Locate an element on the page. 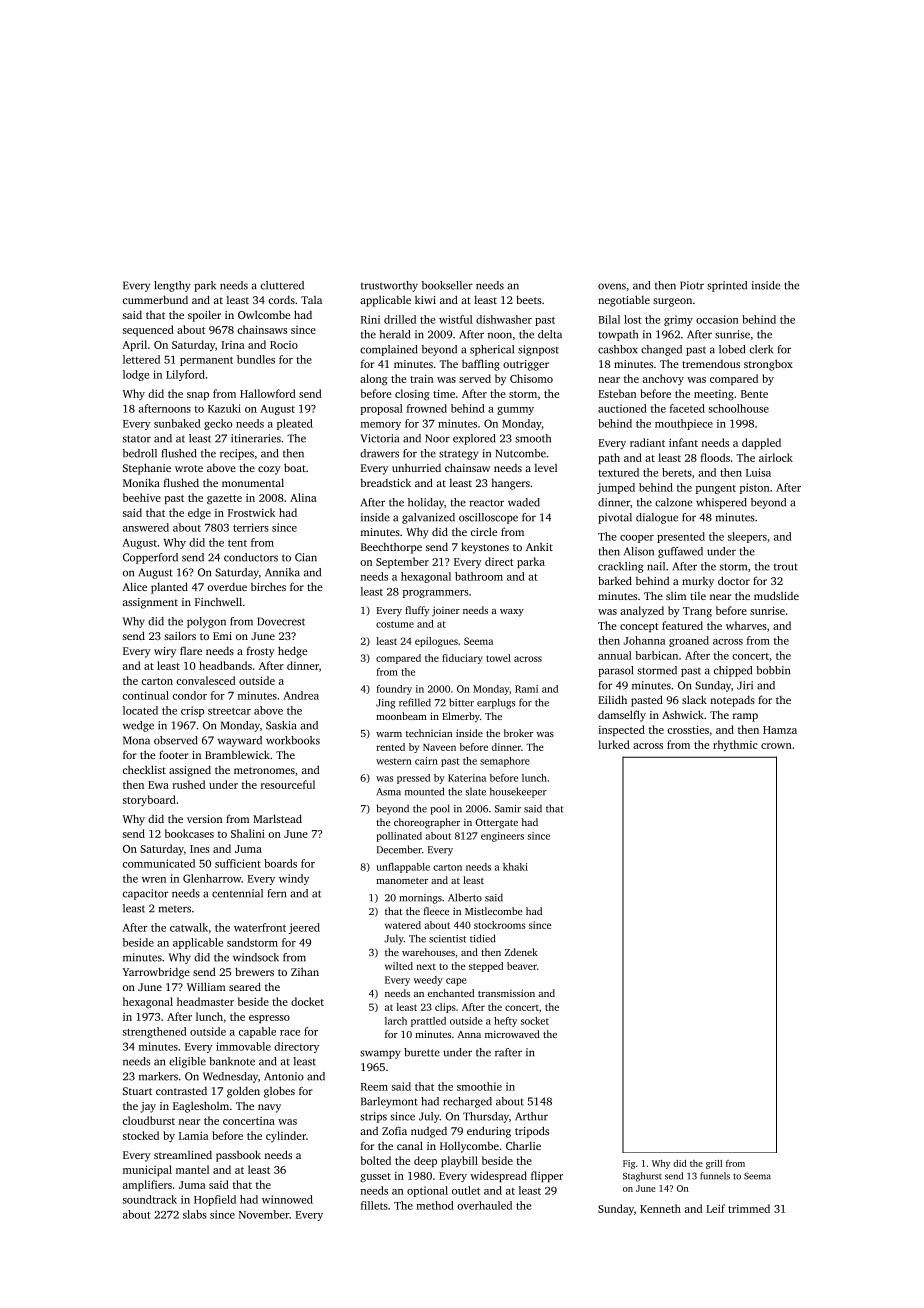  Piotr is located at coordinates (692, 285).
